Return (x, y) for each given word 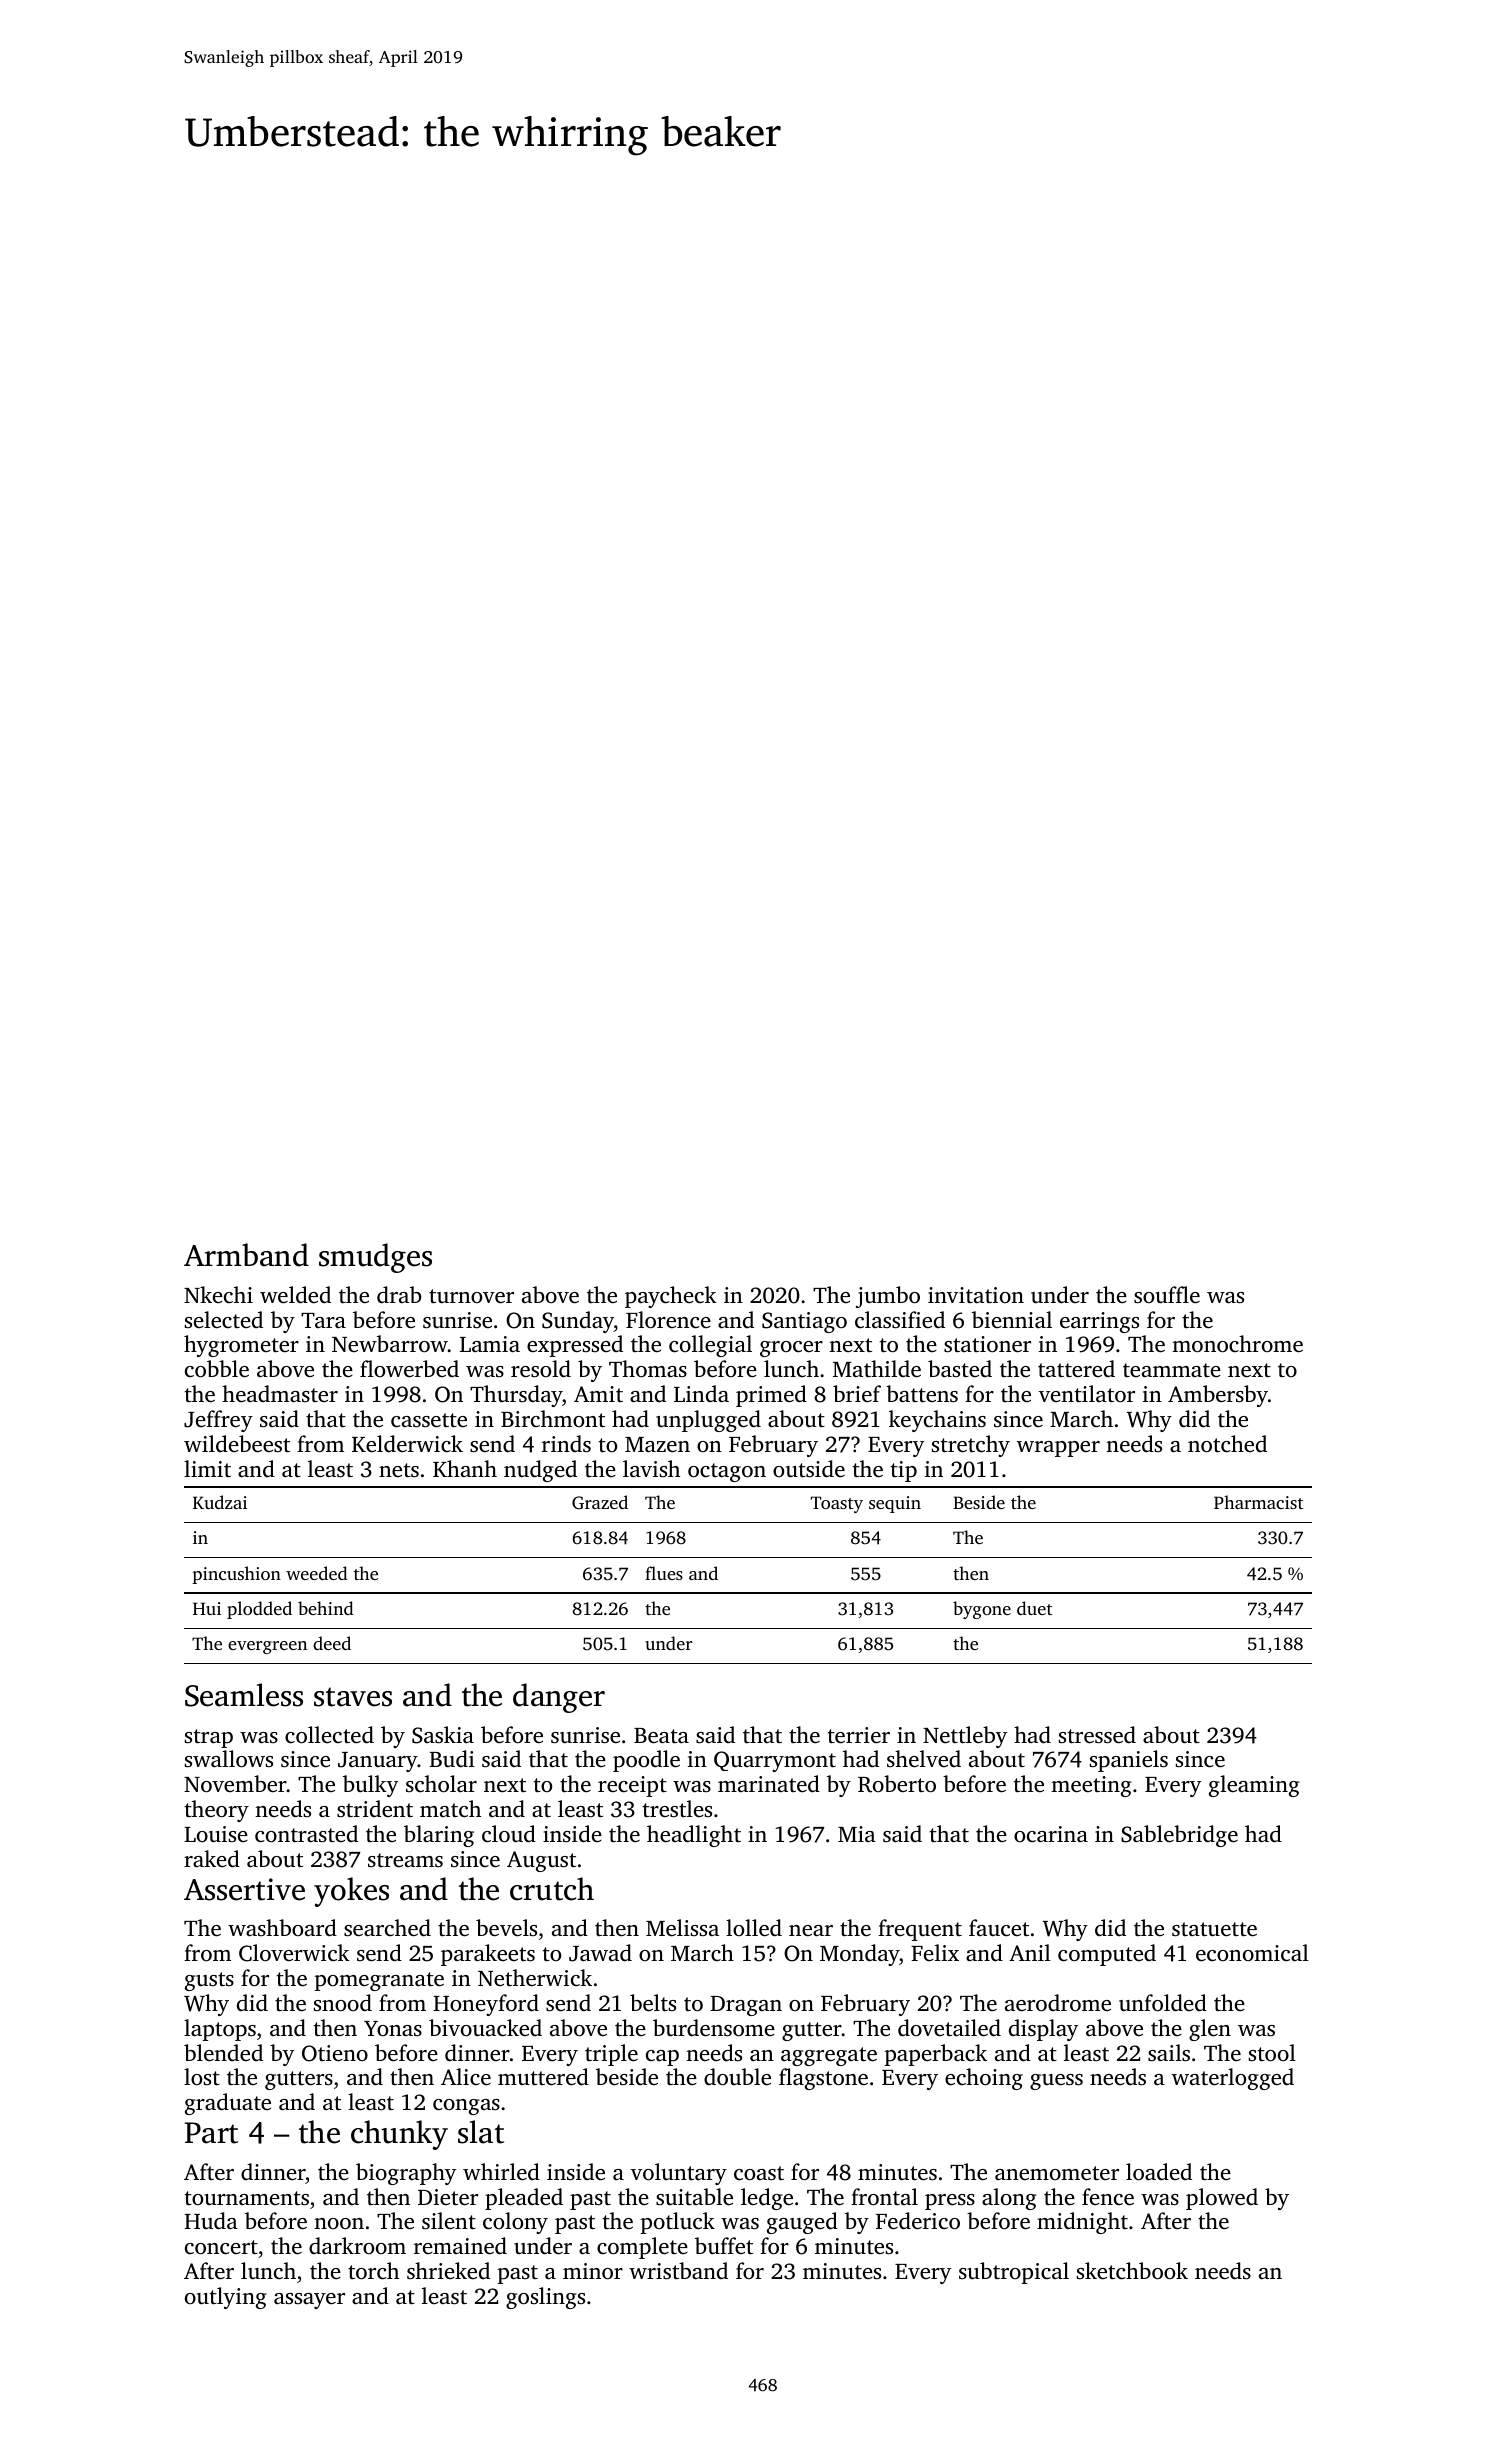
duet (1035, 1608)
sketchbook (1132, 2271)
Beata (661, 1736)
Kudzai (220, 1502)
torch (373, 2271)
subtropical (1014, 2273)
